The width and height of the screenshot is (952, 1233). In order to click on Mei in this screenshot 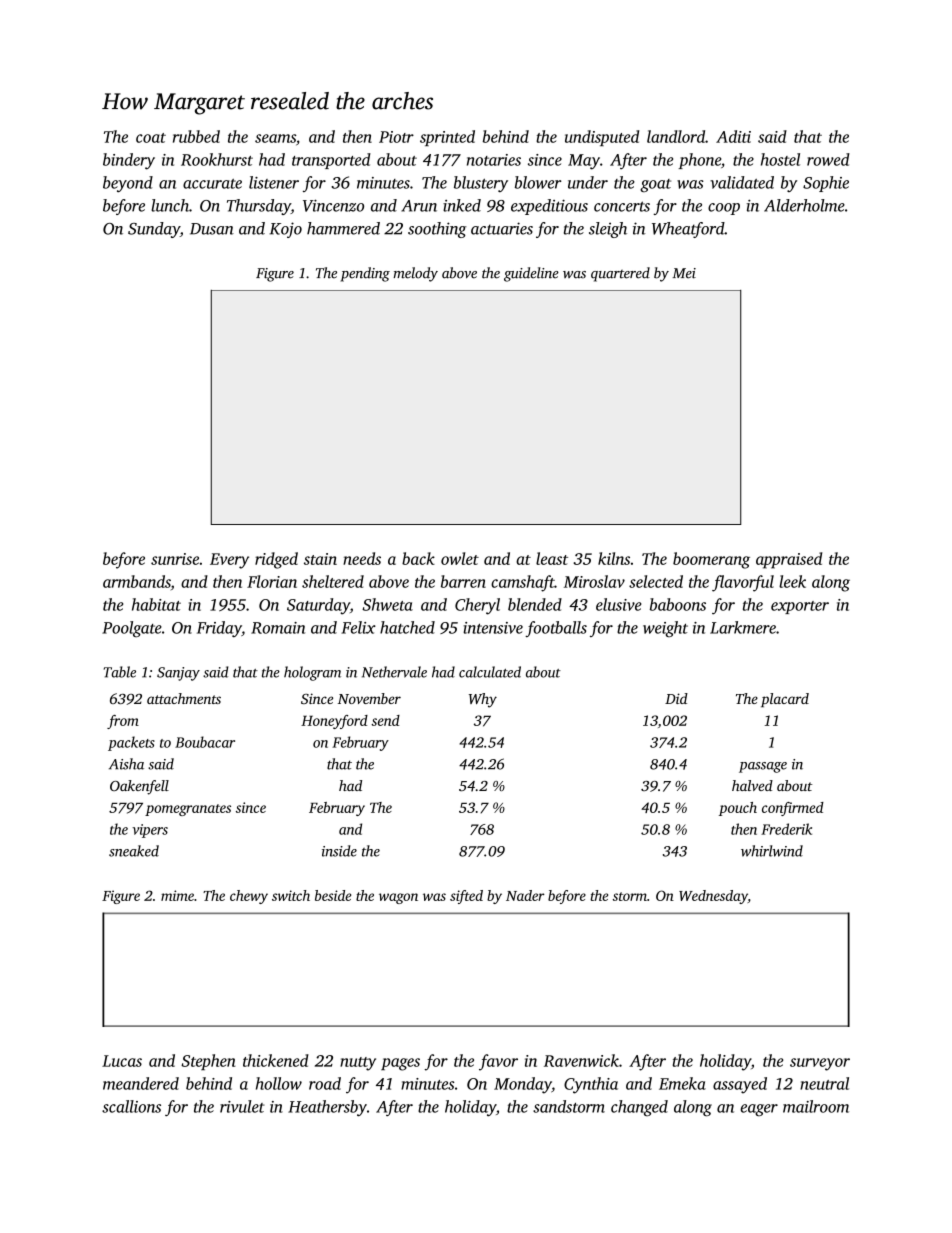, I will do `click(684, 273)`.
